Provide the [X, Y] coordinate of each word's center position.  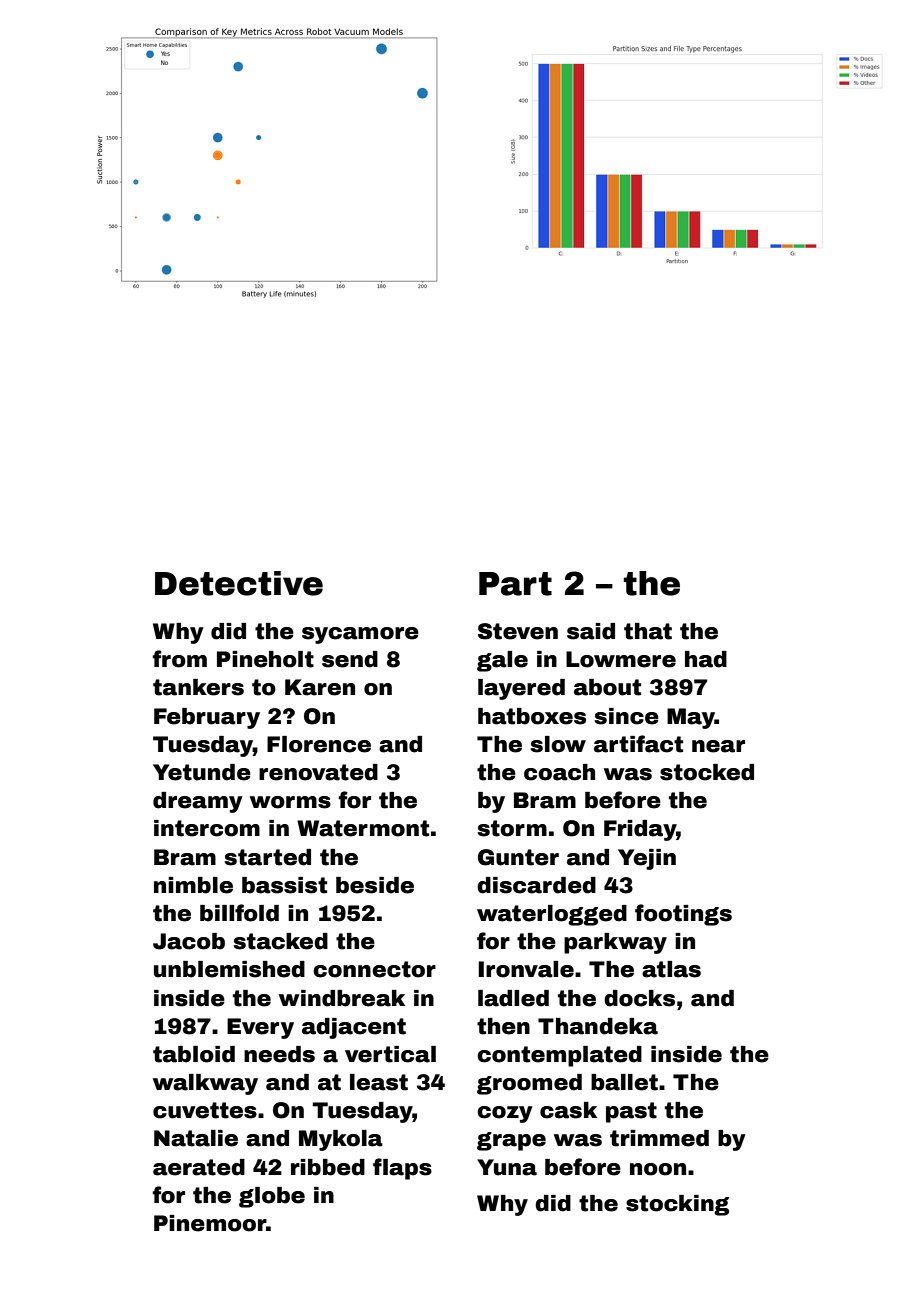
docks [639, 998]
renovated [318, 772]
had [706, 659]
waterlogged [552, 915]
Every [260, 1028]
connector [374, 969]
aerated [199, 1167]
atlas [671, 969]
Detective [239, 583]
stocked [707, 772]
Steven [518, 631]
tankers [198, 687]
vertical [390, 1054]
